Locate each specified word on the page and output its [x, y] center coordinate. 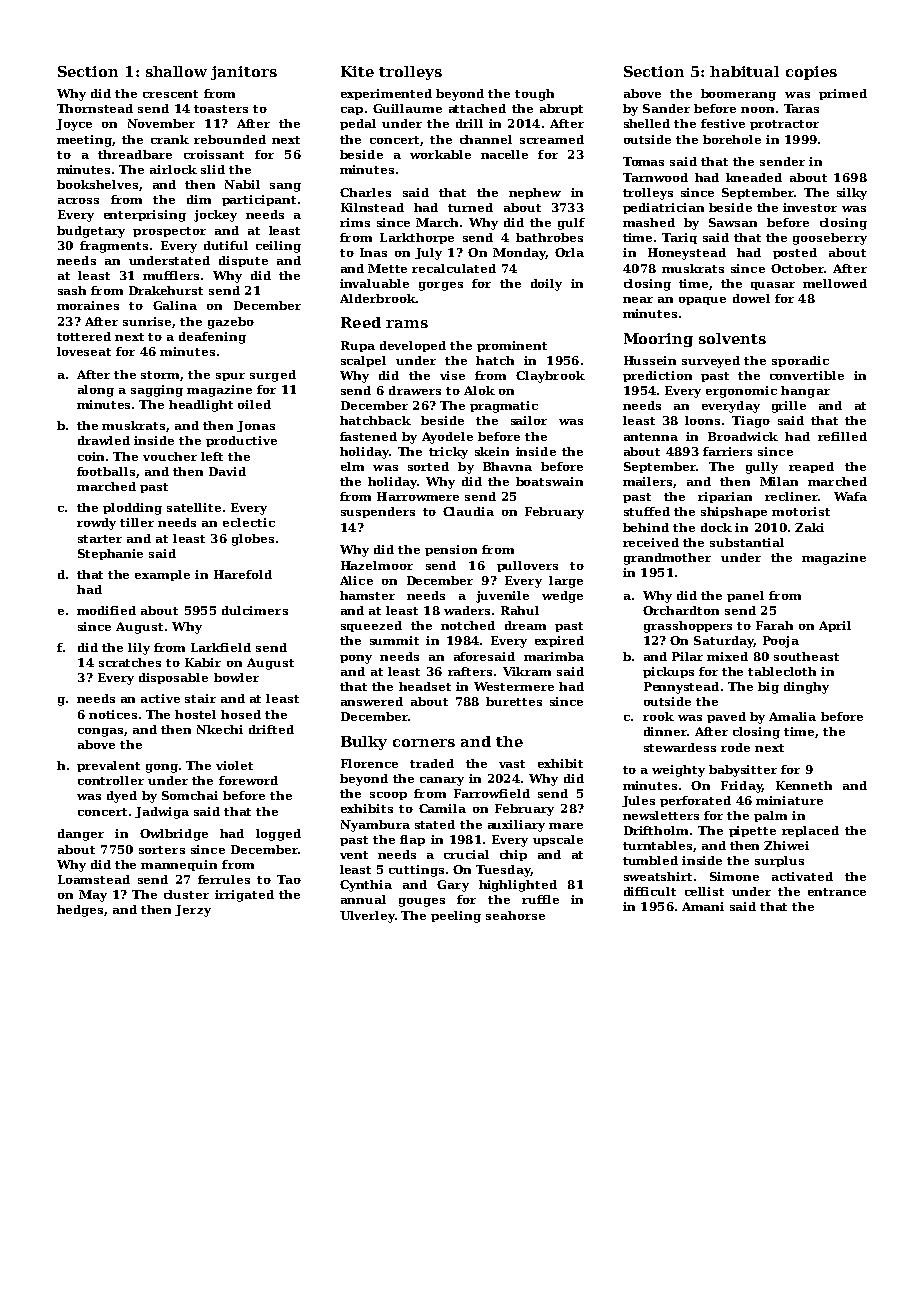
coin [91, 456]
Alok [479, 390]
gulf [571, 224]
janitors [244, 73]
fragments [114, 247]
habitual [744, 71]
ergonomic [741, 392]
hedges [81, 911]
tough [534, 95]
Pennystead [681, 688]
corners [424, 743]
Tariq [679, 238]
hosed [241, 714]
